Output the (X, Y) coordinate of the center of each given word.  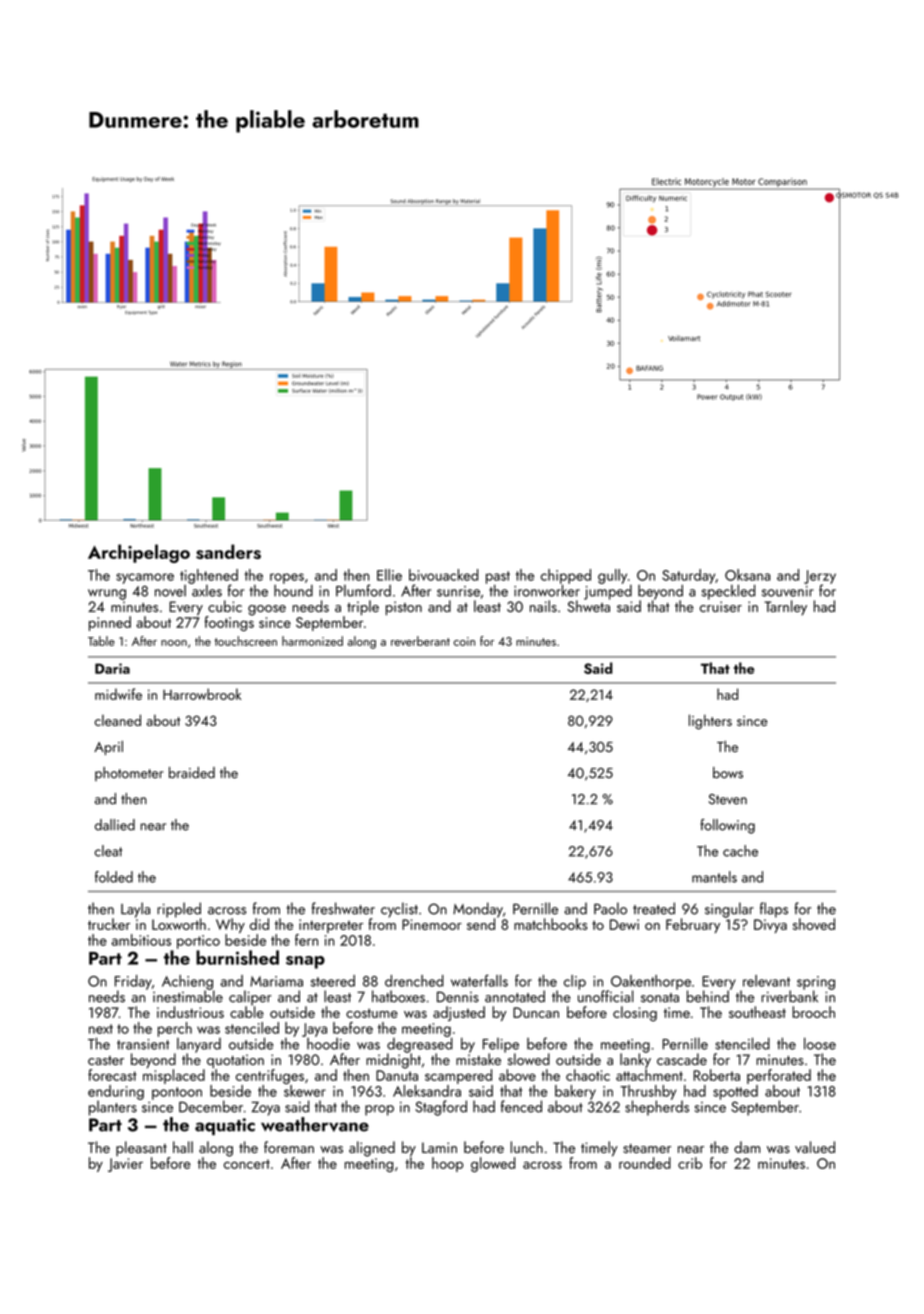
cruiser (721, 606)
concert (247, 1164)
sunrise (458, 591)
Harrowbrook (202, 694)
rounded (645, 1163)
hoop (447, 1164)
